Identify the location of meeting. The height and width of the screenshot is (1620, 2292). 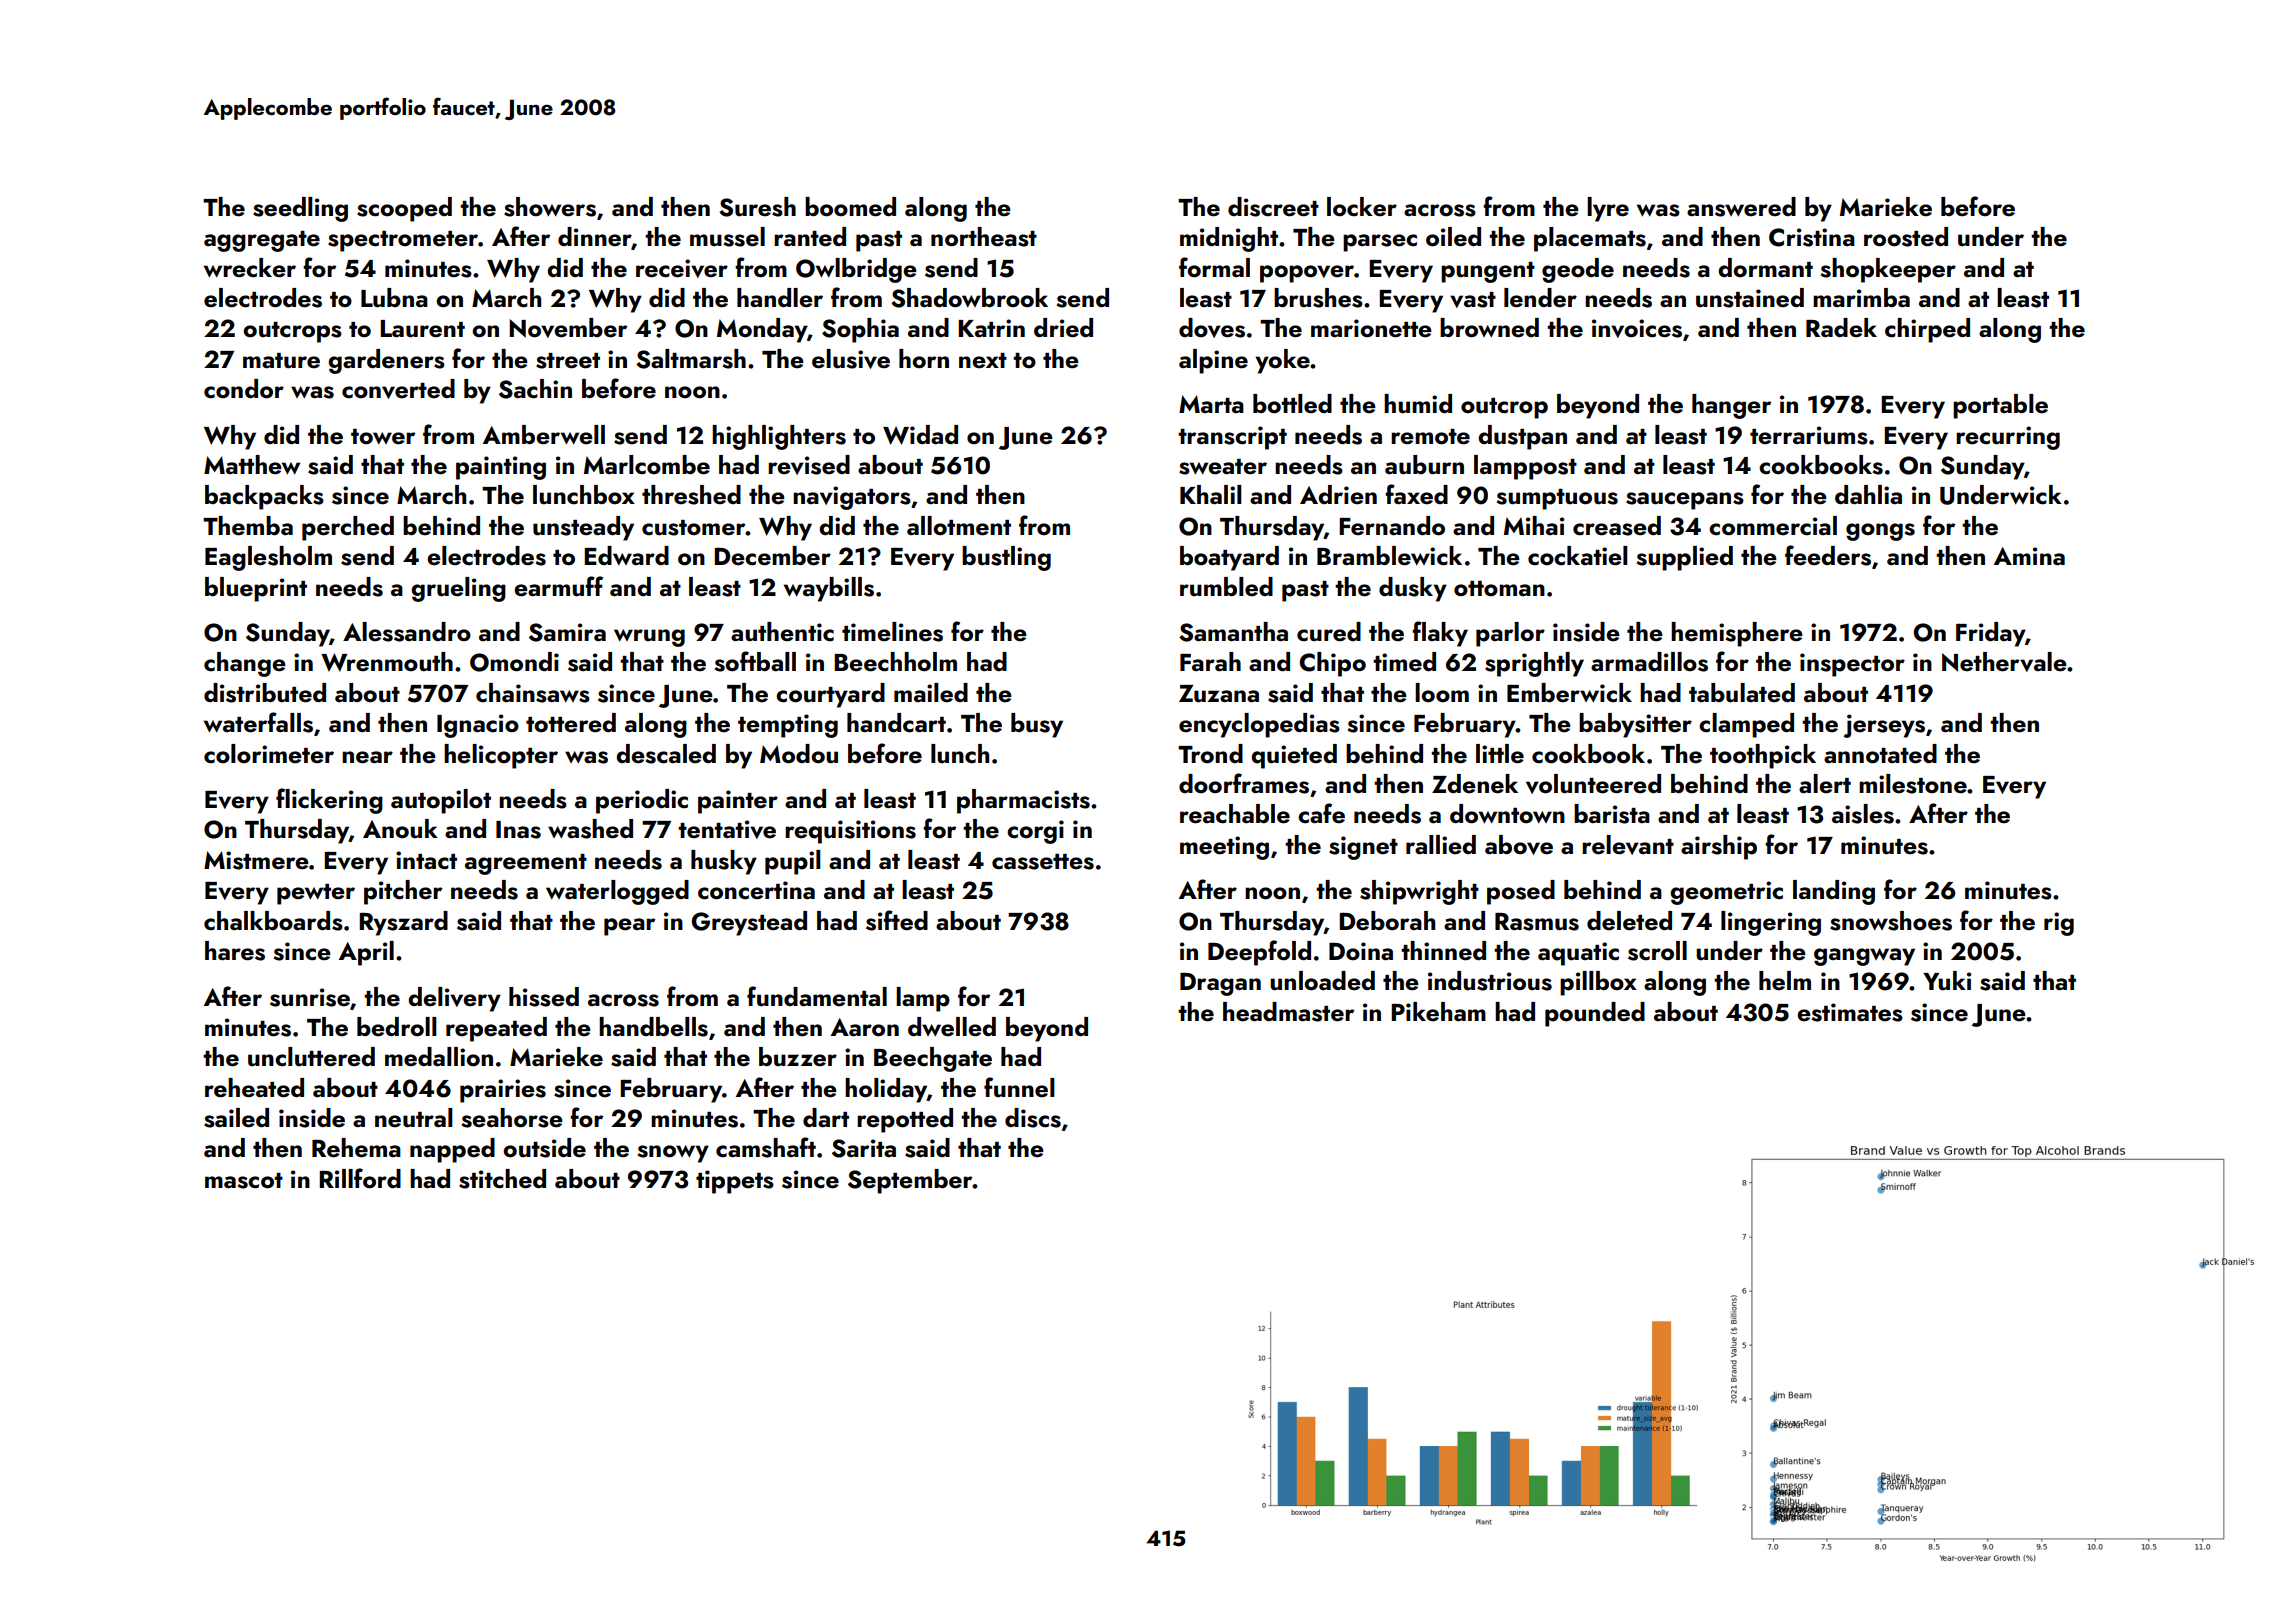
(1224, 848).
